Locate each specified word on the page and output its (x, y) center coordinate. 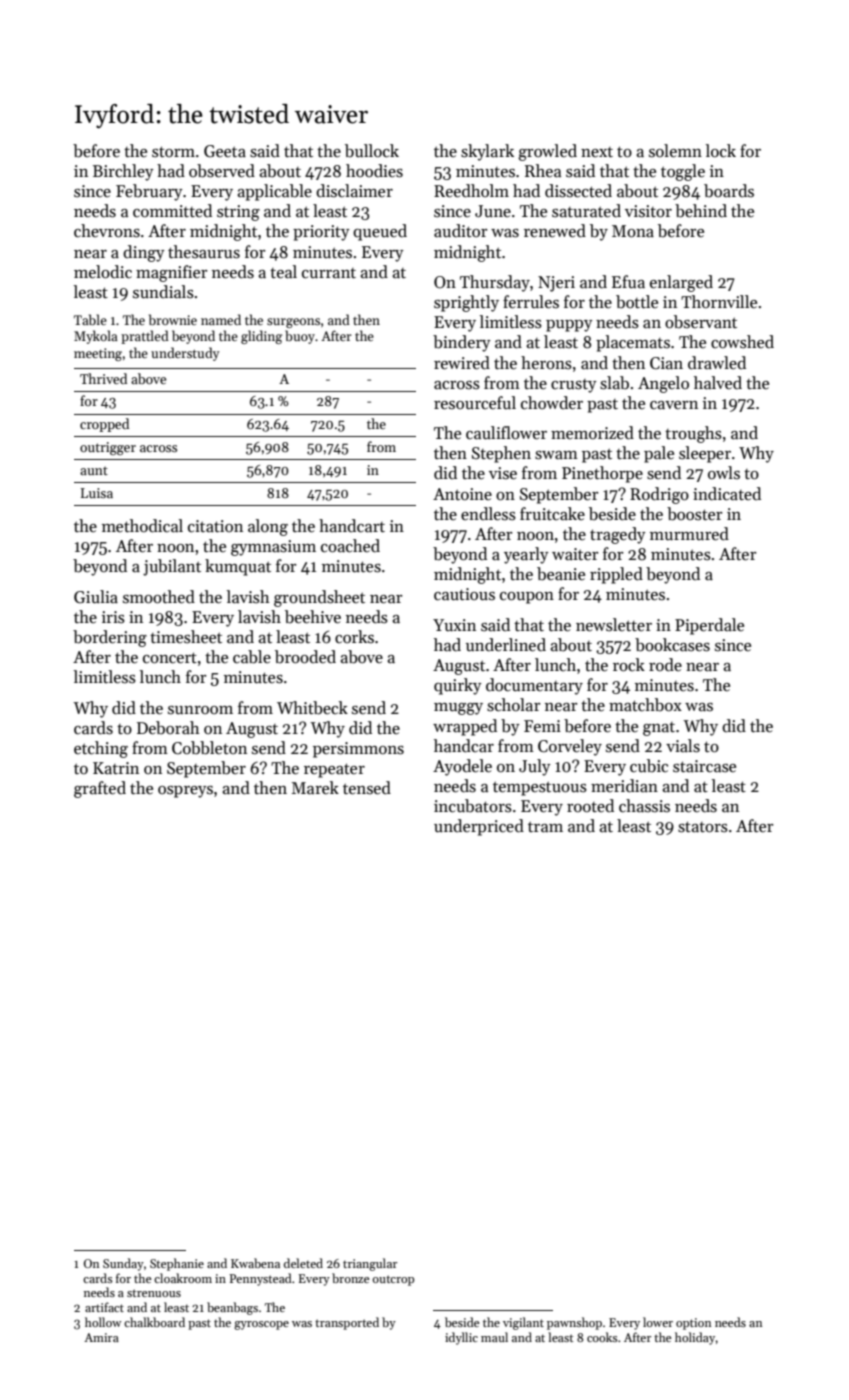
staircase (704, 766)
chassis (644, 806)
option (693, 1324)
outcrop (393, 1280)
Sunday (123, 1264)
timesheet (186, 637)
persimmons (358, 750)
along (268, 527)
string (238, 213)
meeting (98, 354)
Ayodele (462, 767)
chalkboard (154, 1322)
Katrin (116, 768)
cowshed (742, 342)
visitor (648, 211)
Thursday (495, 283)
